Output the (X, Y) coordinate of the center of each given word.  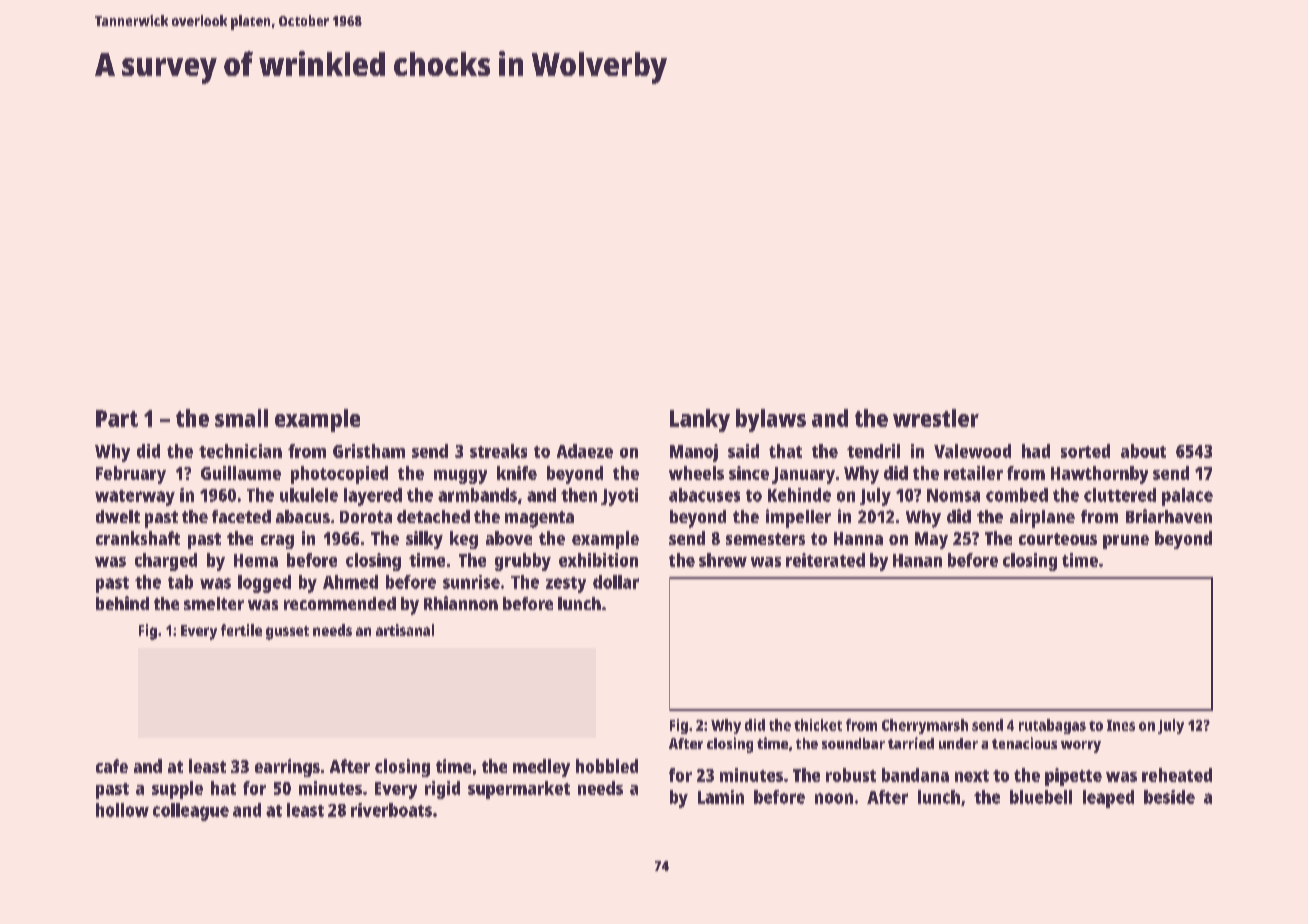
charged (166, 562)
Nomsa (953, 495)
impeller (798, 518)
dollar (616, 582)
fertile (241, 630)
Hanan (917, 560)
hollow (122, 810)
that (785, 451)
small (241, 418)
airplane (1042, 518)
